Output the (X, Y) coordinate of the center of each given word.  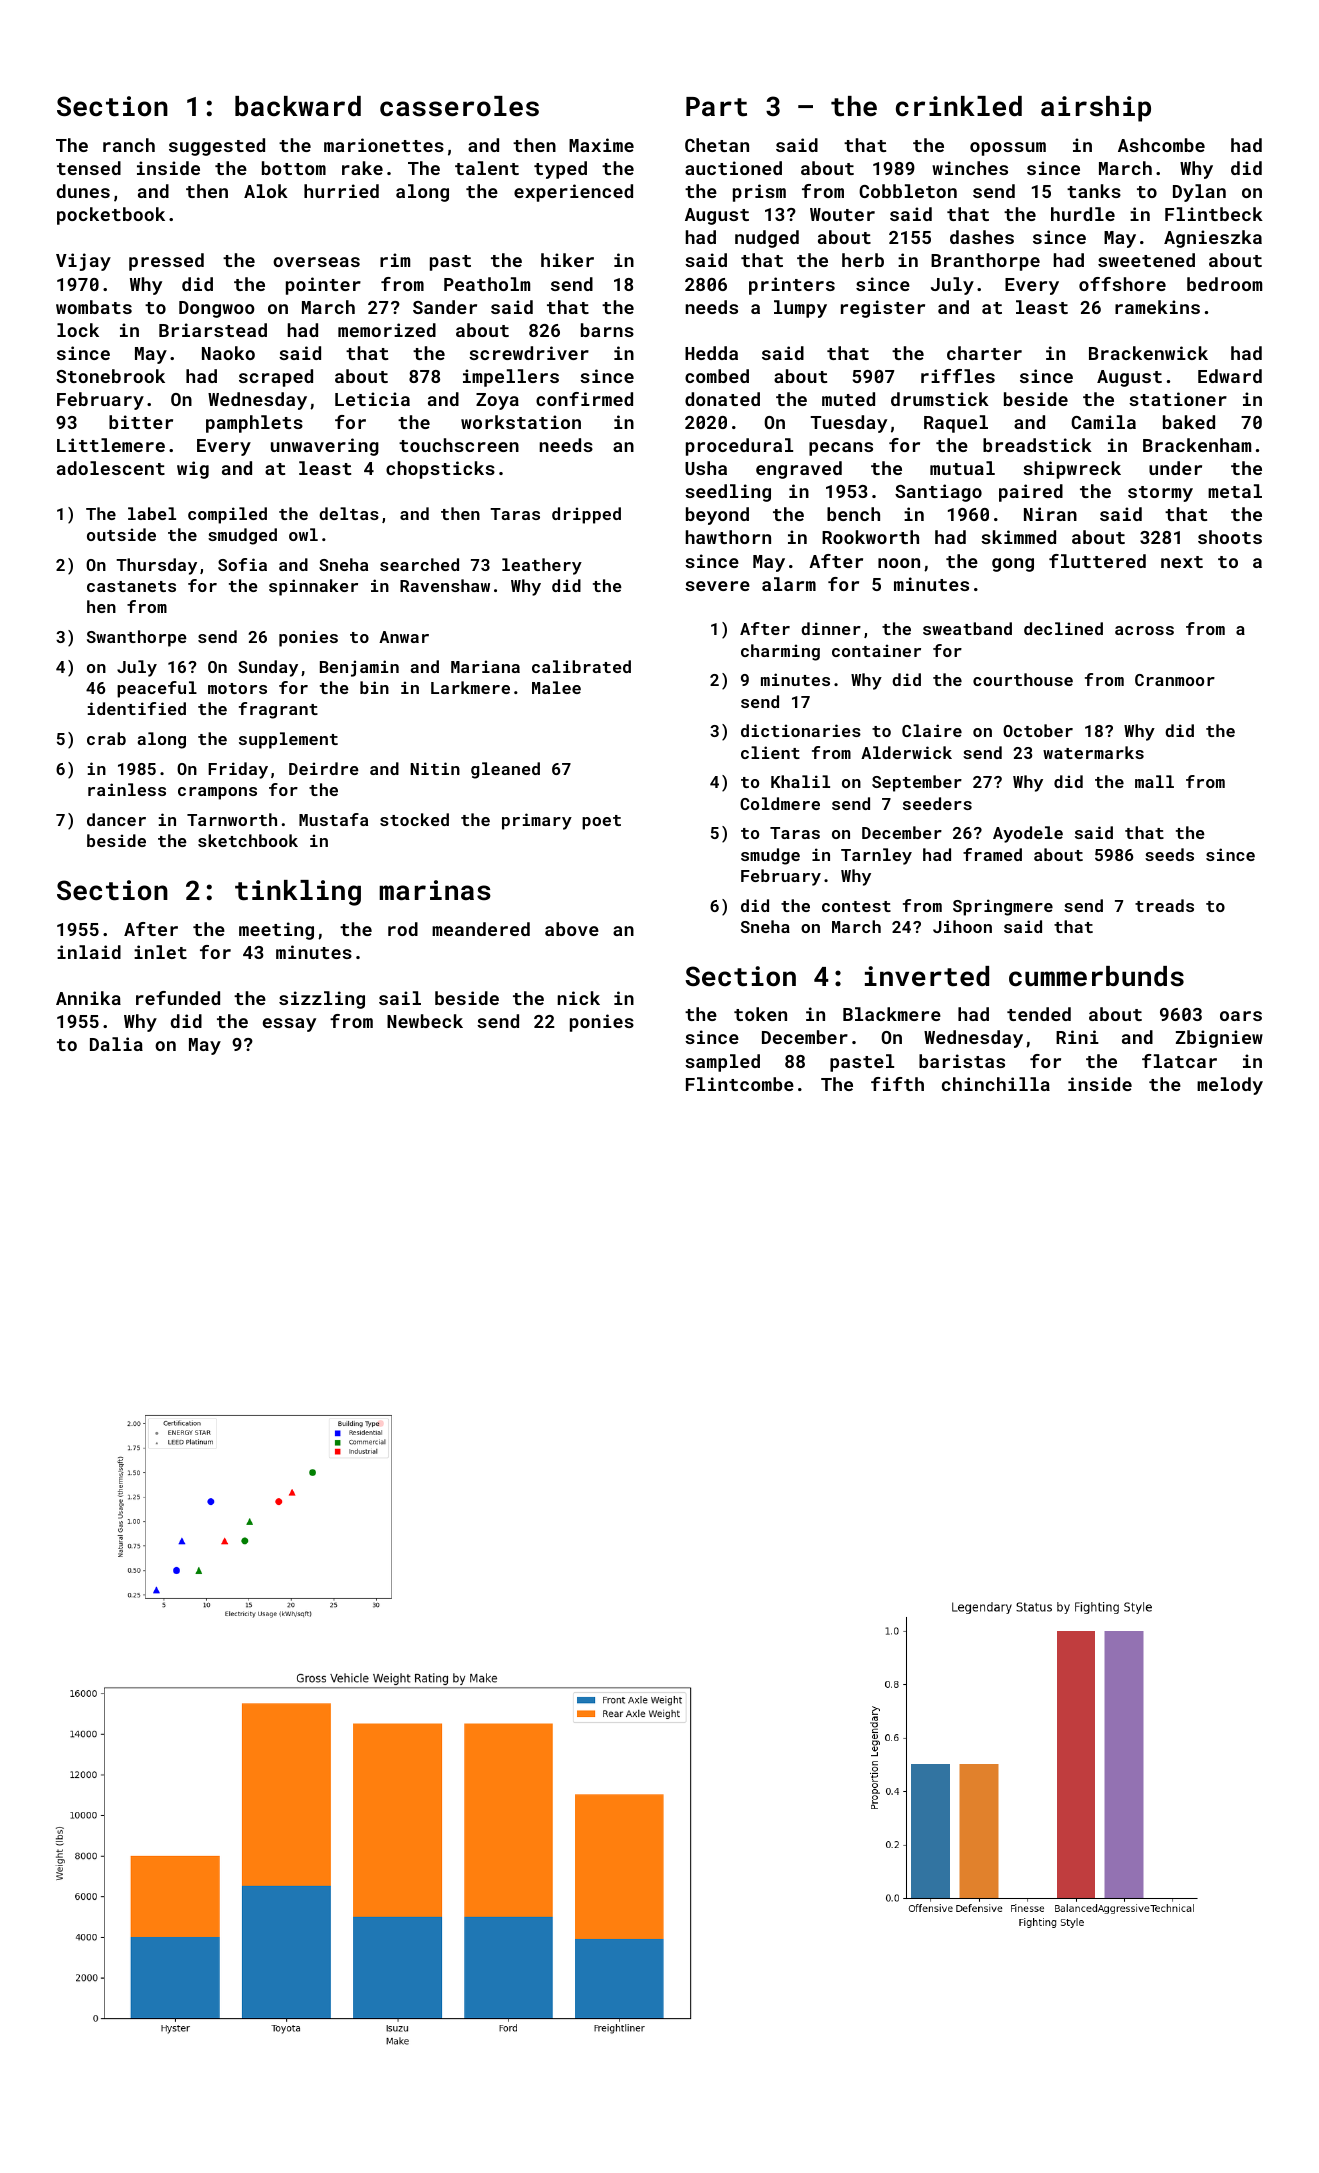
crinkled (959, 106)
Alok (266, 191)
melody (1230, 1086)
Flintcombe (740, 1084)
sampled (722, 1063)
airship (1096, 109)
